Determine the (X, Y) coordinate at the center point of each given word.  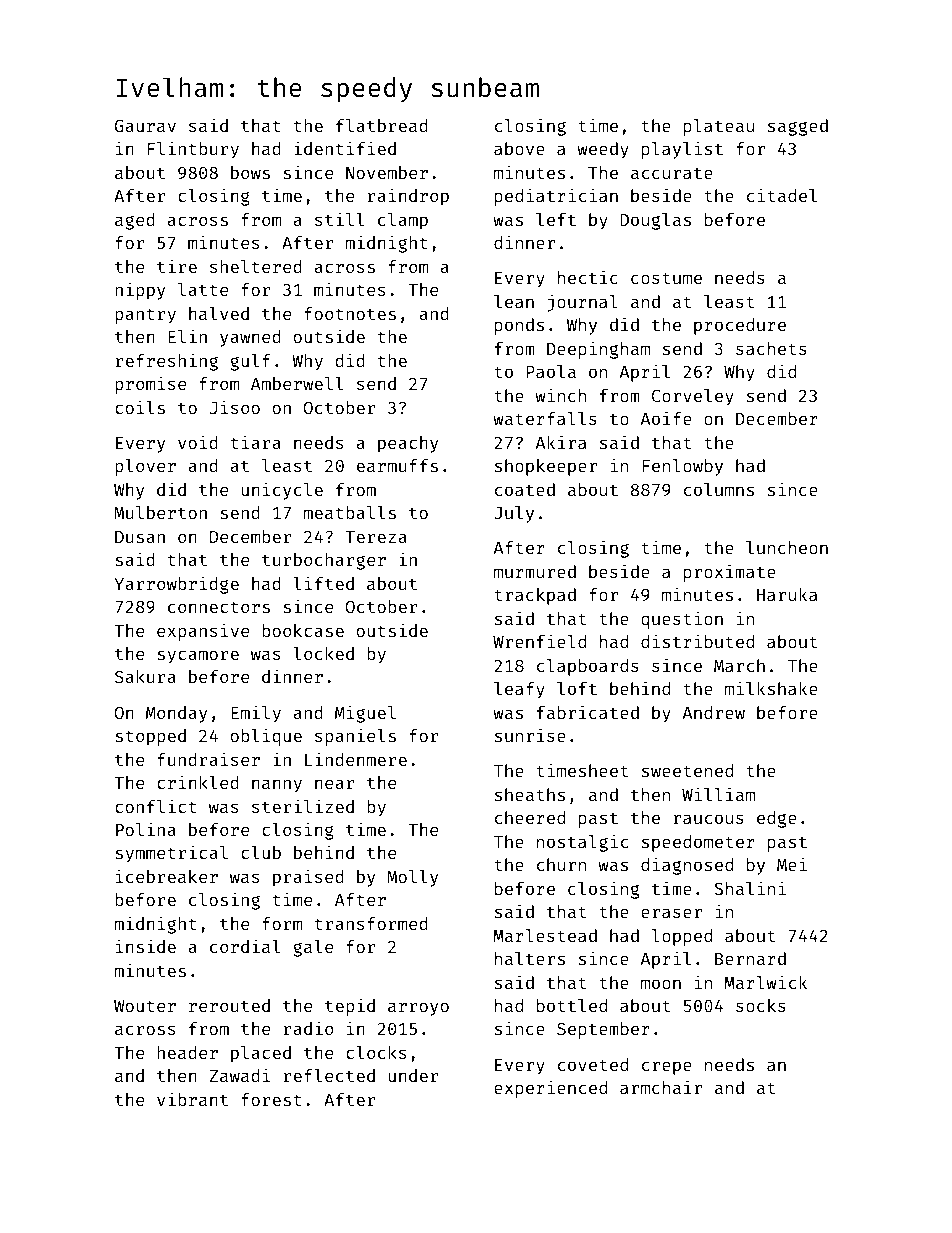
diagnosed (687, 866)
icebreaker (167, 876)
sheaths (530, 794)
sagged (798, 127)
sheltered (256, 266)
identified (345, 148)
